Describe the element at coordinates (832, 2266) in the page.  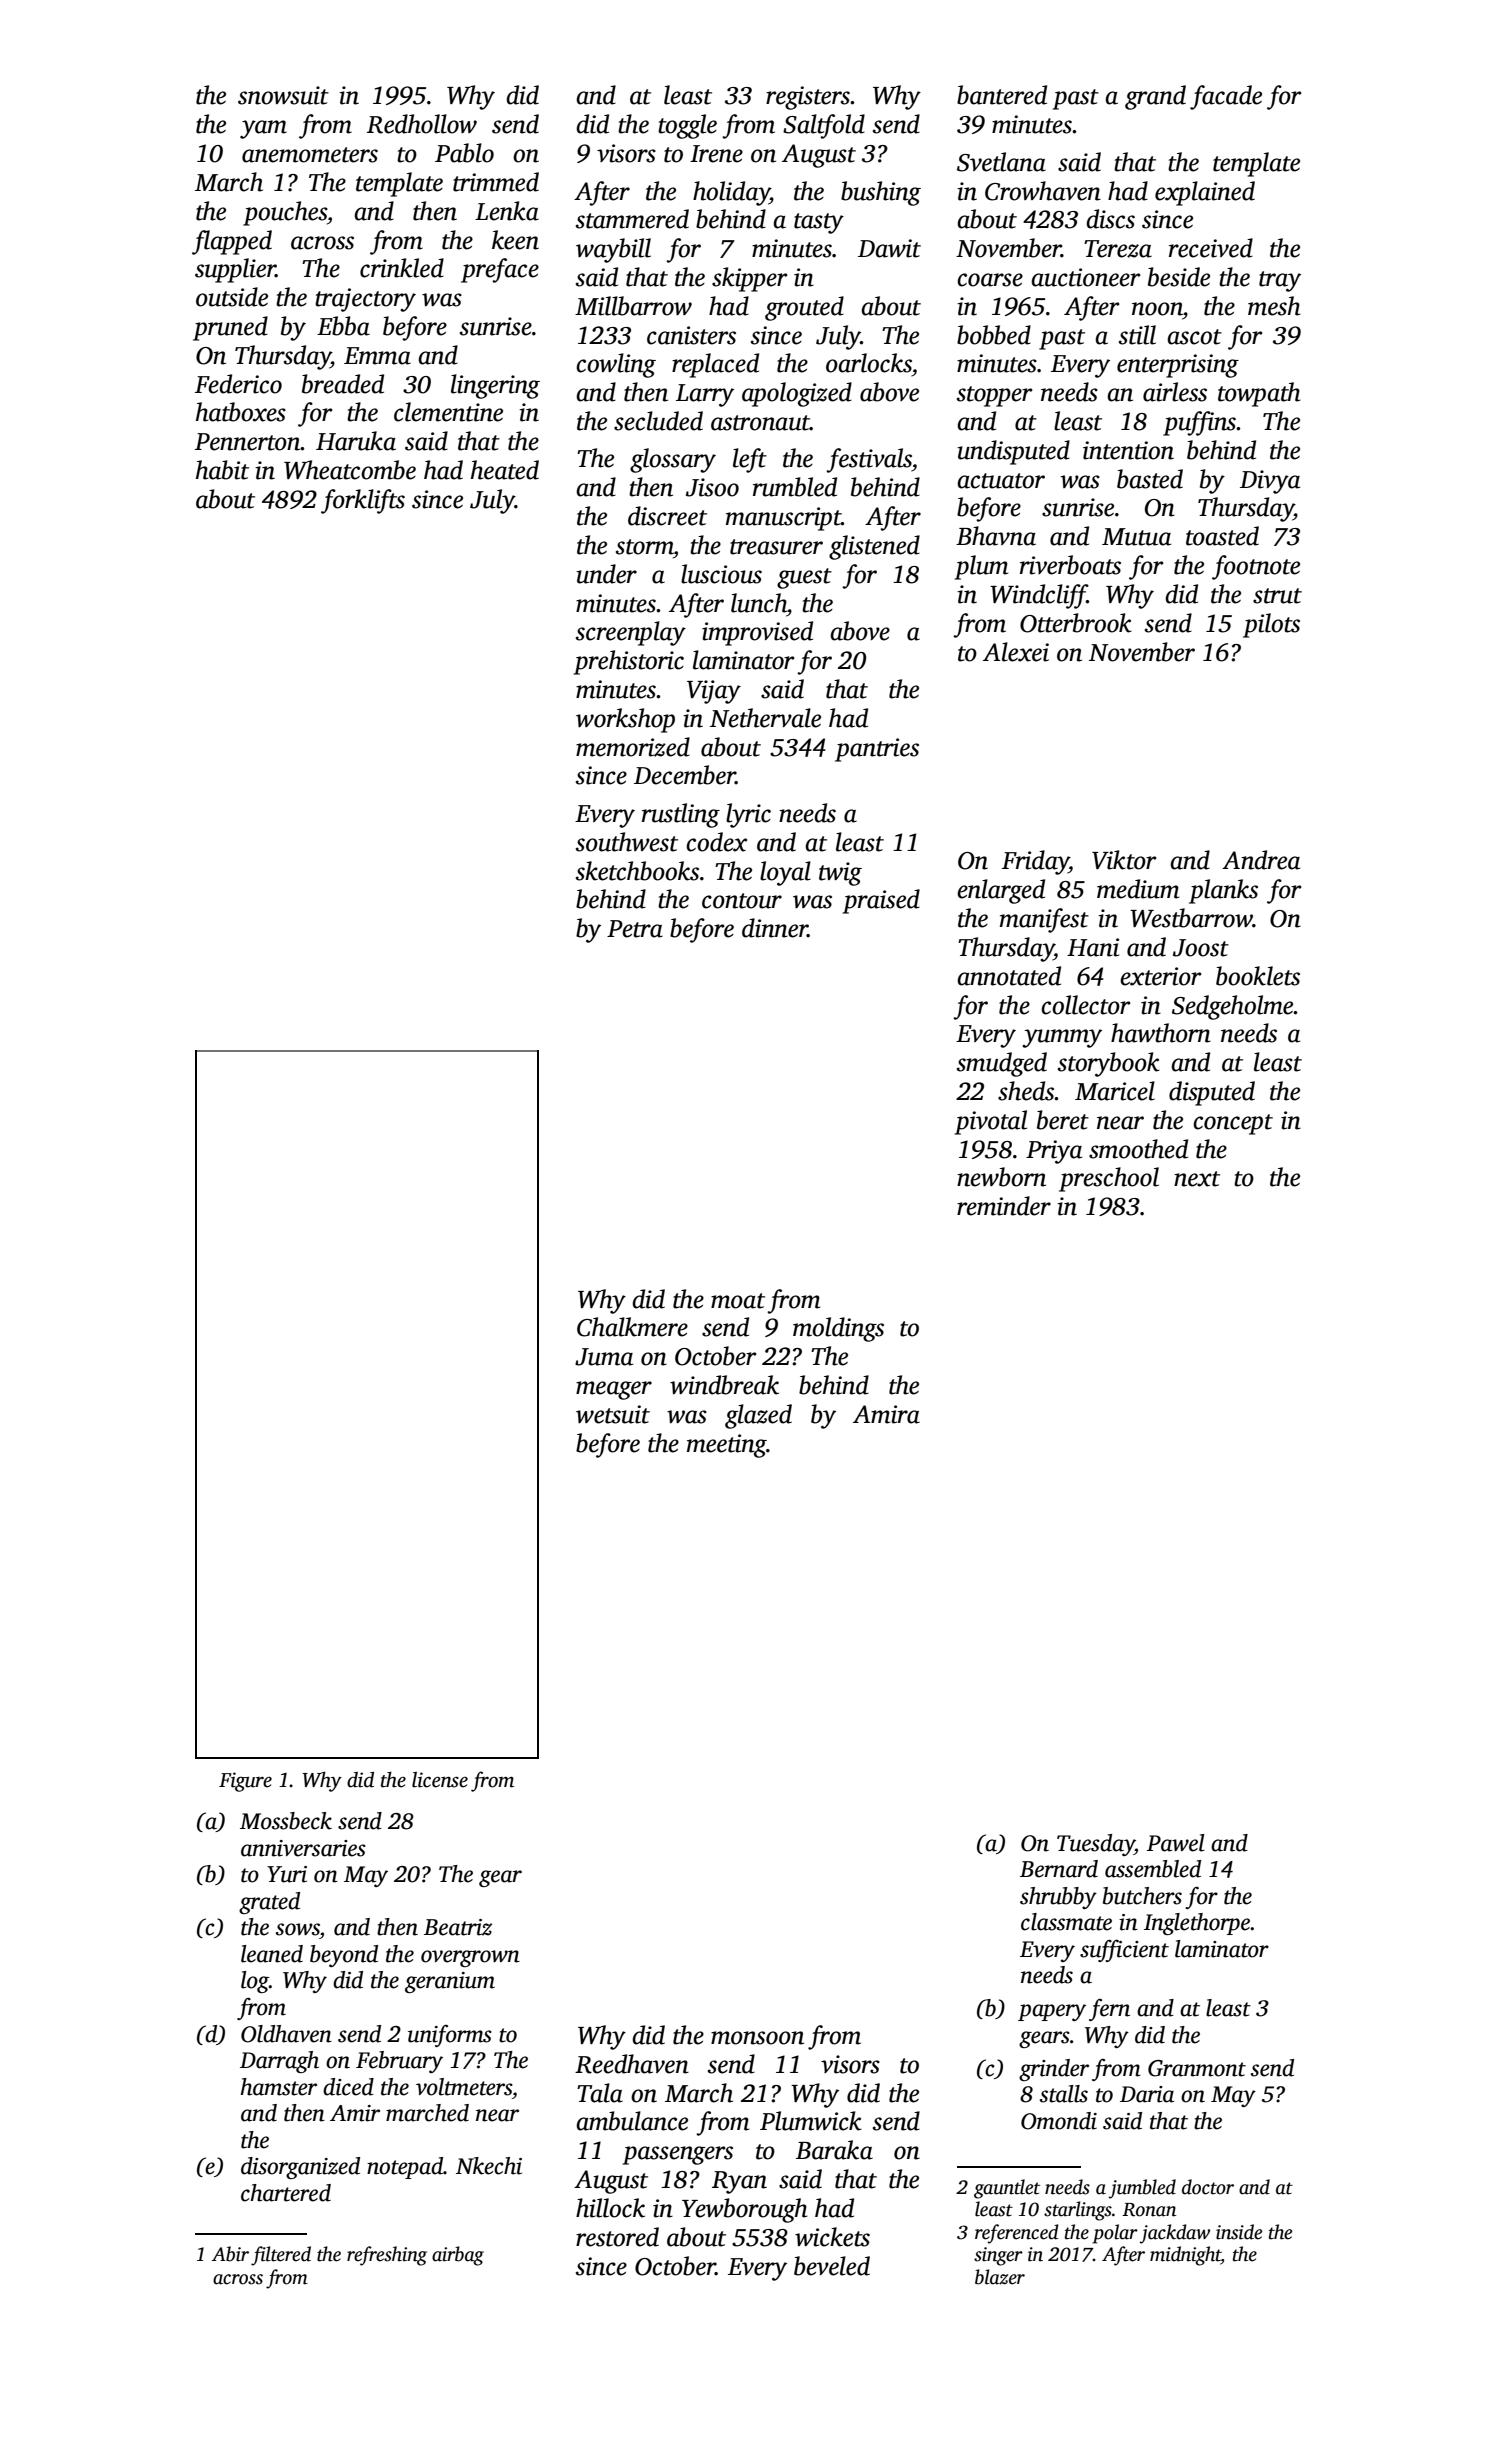
I see `beveled` at that location.
